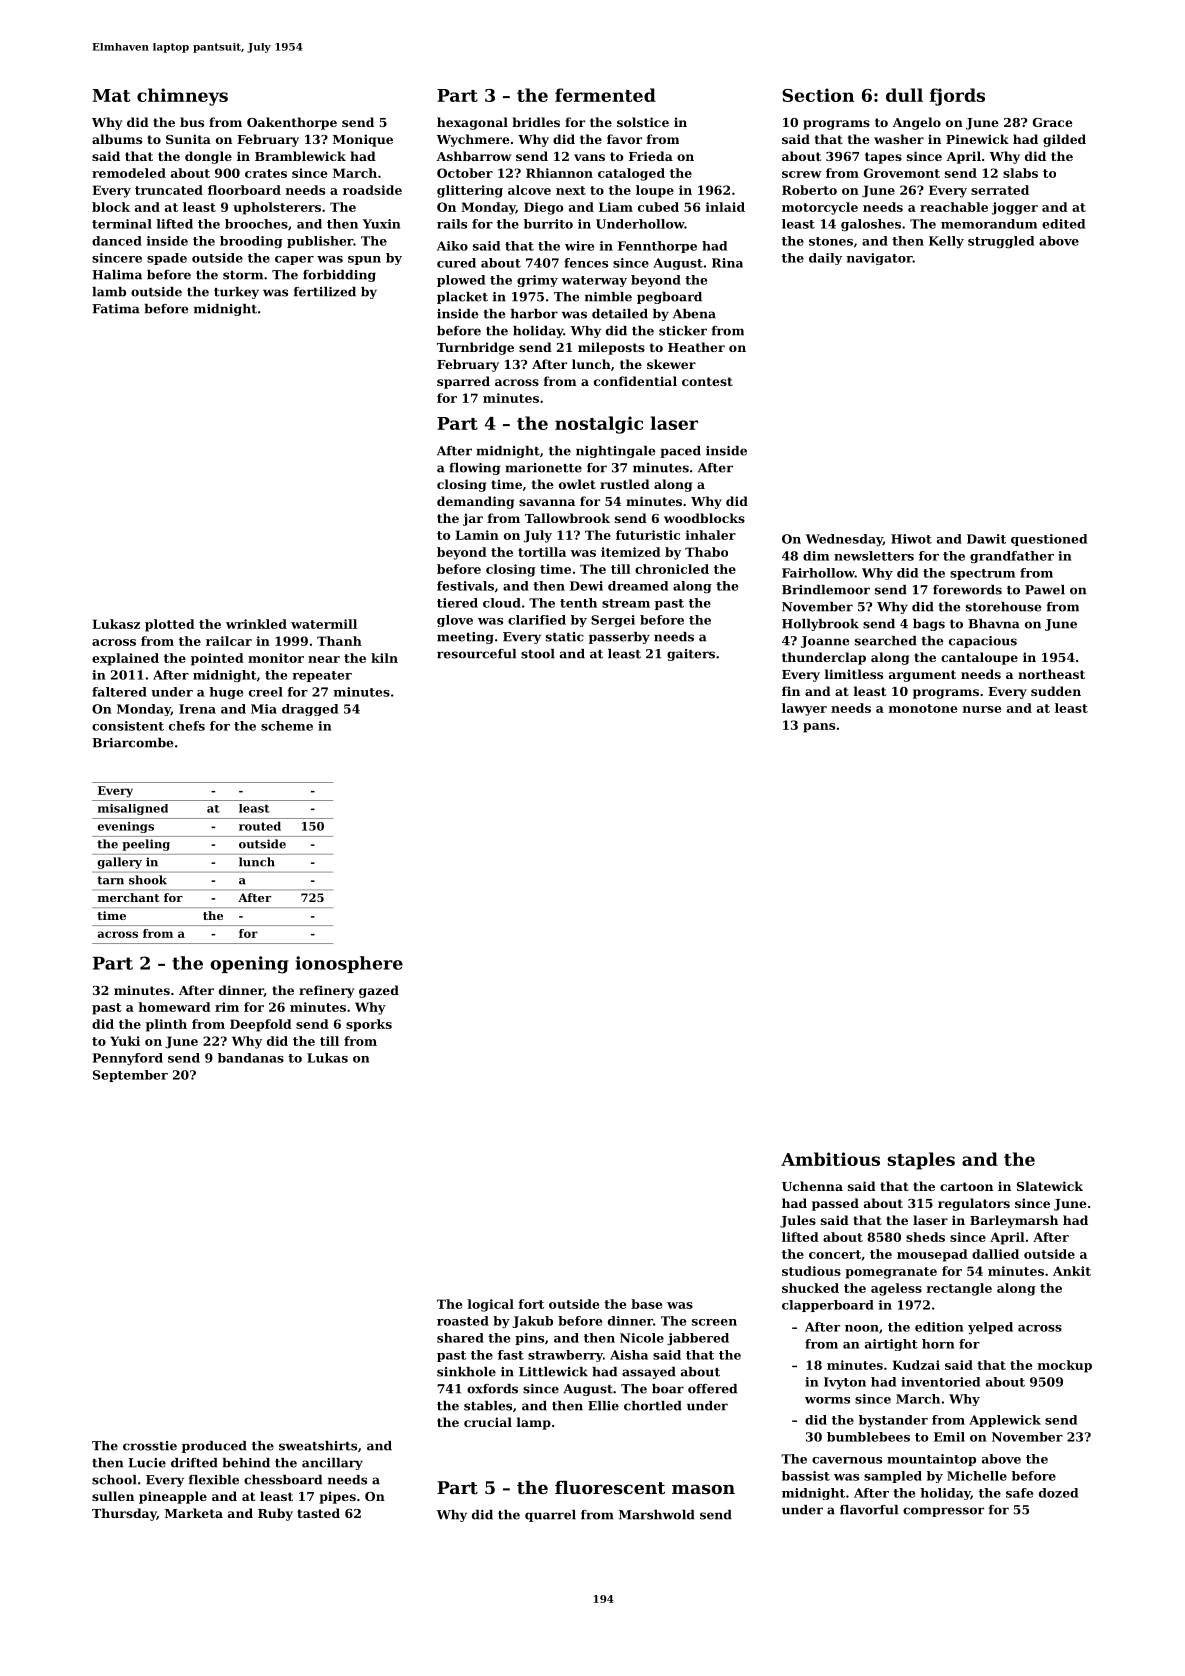 This screenshot has height=1676, width=1185. Describe the element at coordinates (619, 638) in the screenshot. I see `passerby` at that location.
